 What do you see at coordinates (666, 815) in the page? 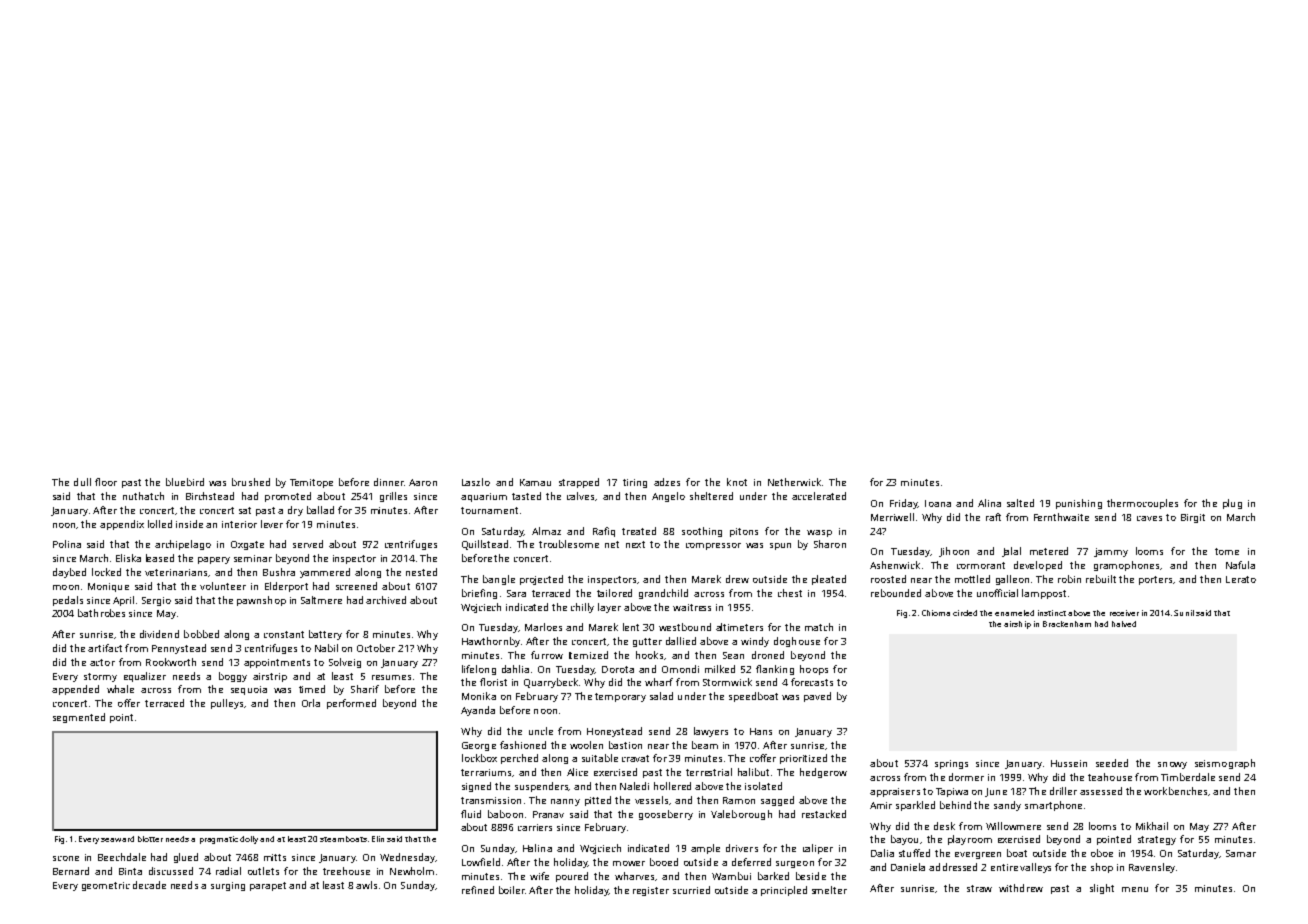
I see `gooseberry` at bounding box center [666, 815].
